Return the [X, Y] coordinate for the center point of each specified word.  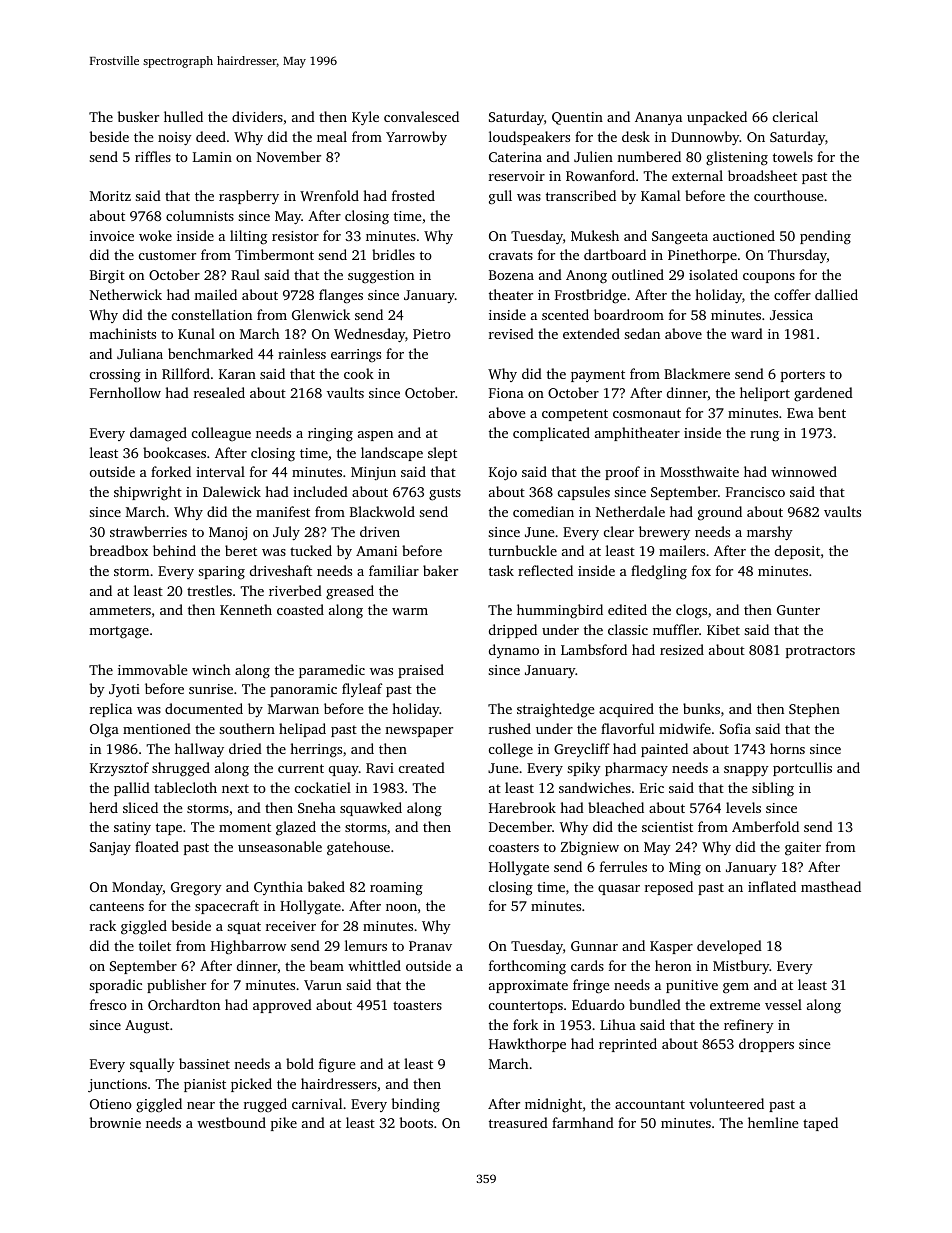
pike [284, 1124]
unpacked [717, 118]
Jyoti [124, 690]
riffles [153, 156]
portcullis [802, 769]
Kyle [365, 118]
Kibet [723, 629]
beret [241, 550]
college [511, 750]
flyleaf [362, 690]
